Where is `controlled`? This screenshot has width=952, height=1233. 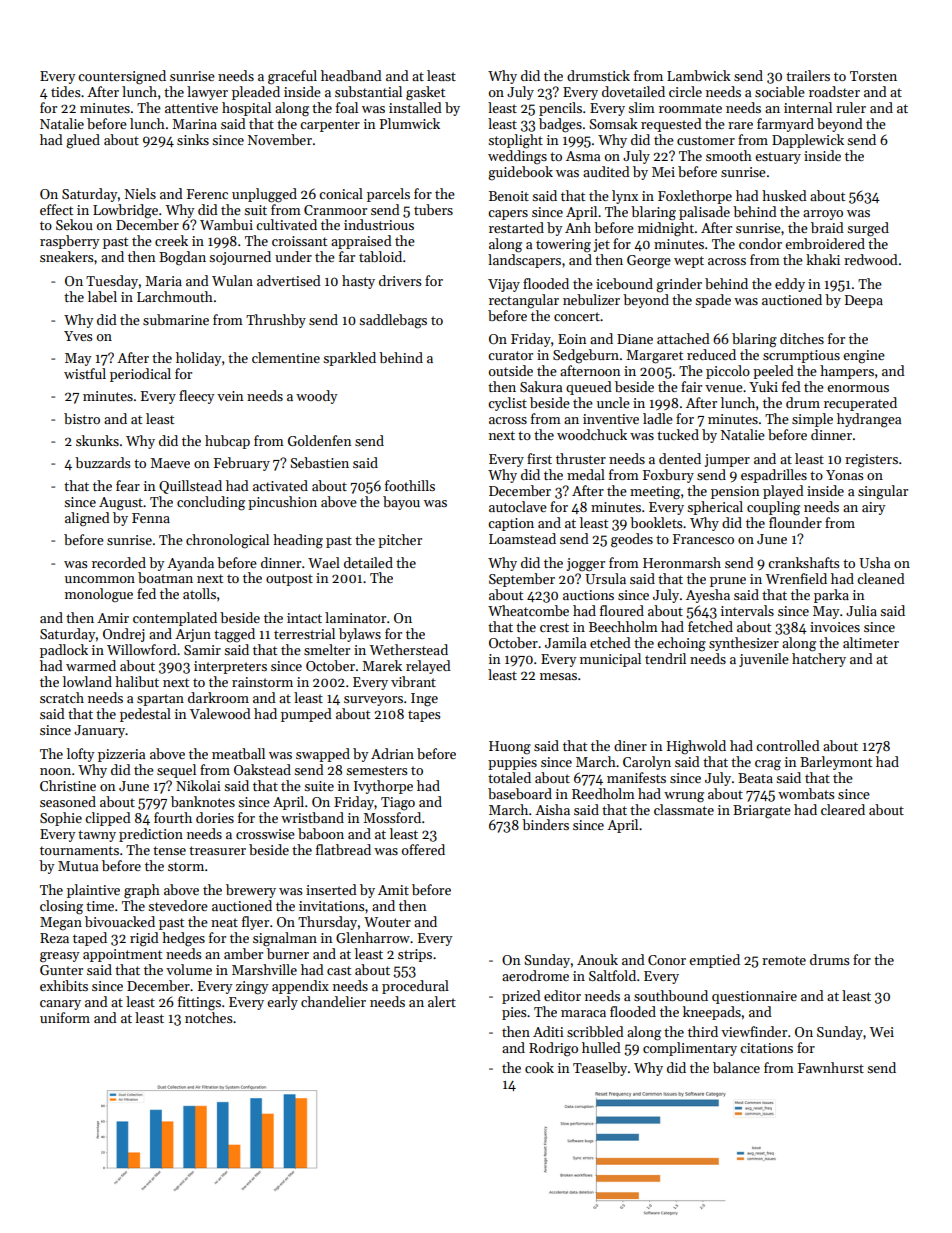 controlled is located at coordinates (788, 745).
